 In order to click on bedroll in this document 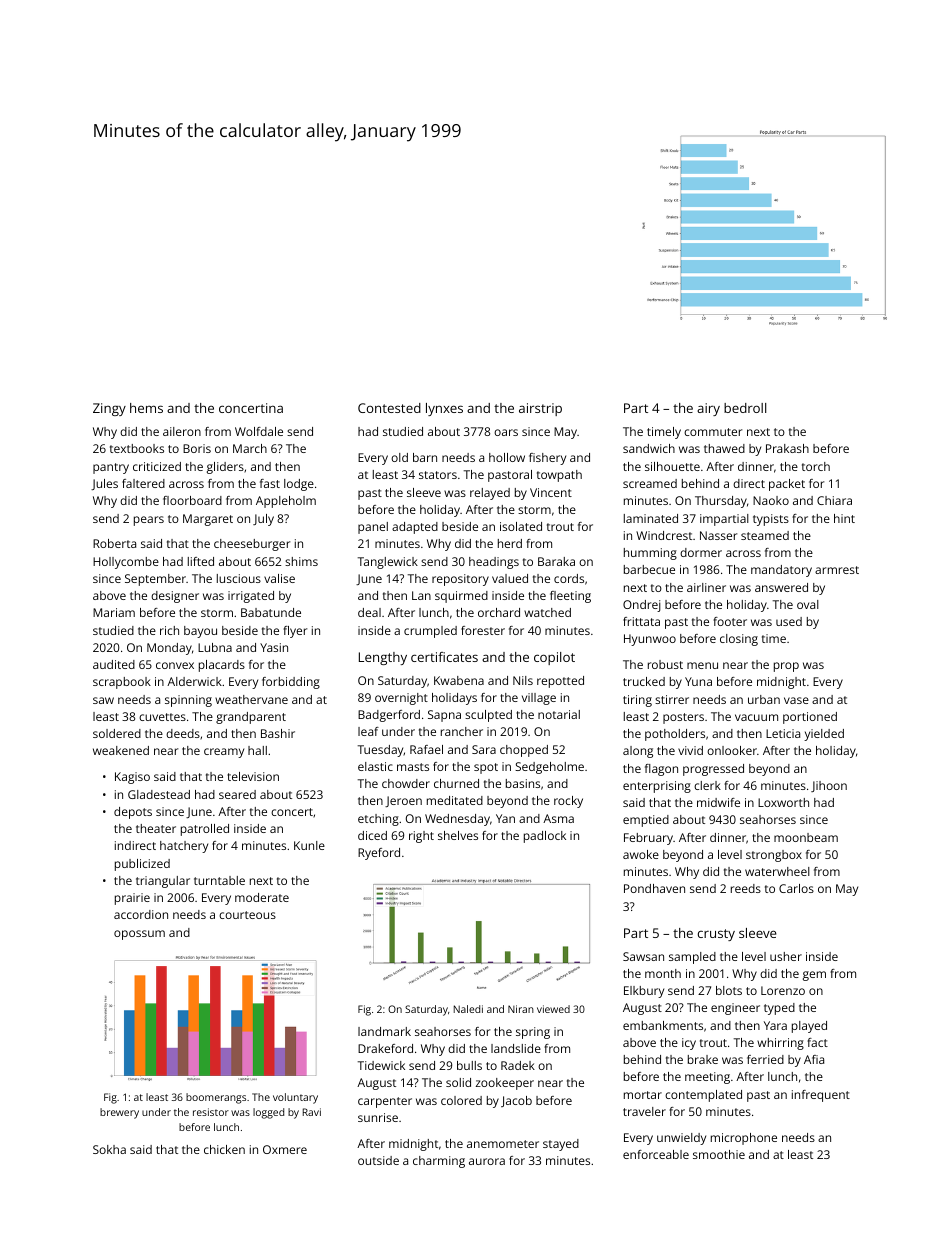, I will do `click(745, 408)`.
